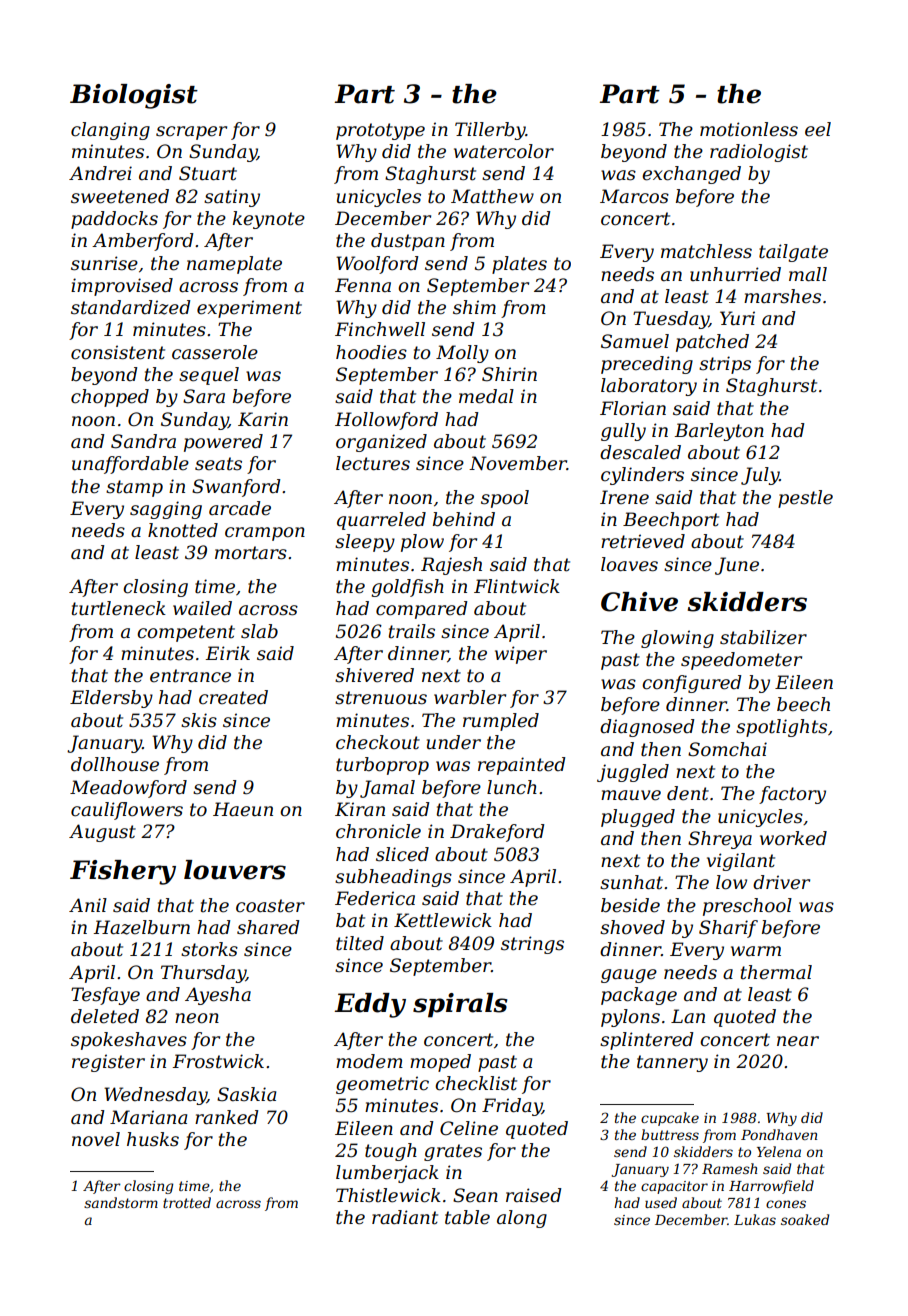 This screenshot has height=1316, width=908. Describe the element at coordinates (497, 833) in the screenshot. I see `Drakeford` at that location.
